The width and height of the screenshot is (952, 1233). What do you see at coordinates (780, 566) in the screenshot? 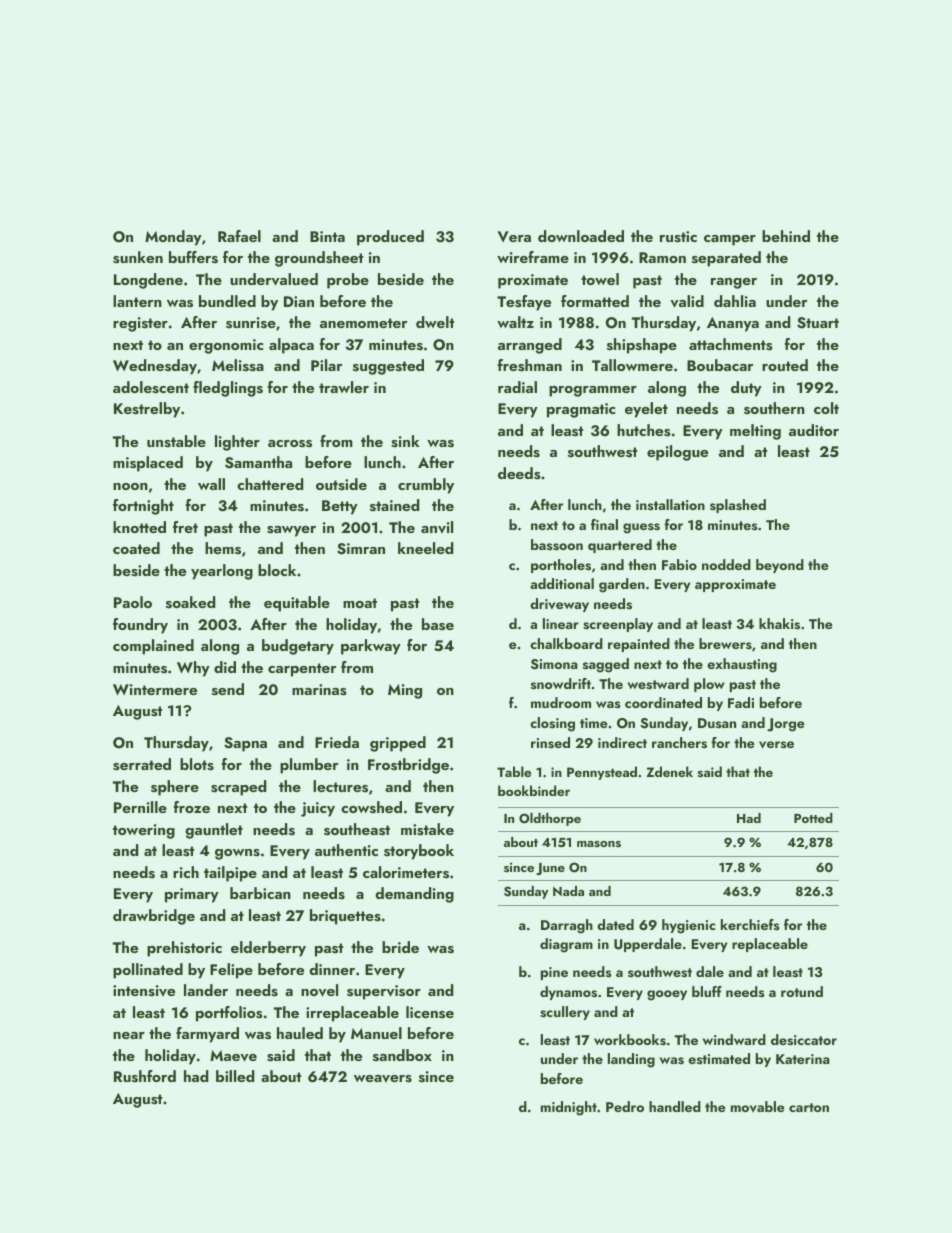
I see `beyond` at bounding box center [780, 566].
